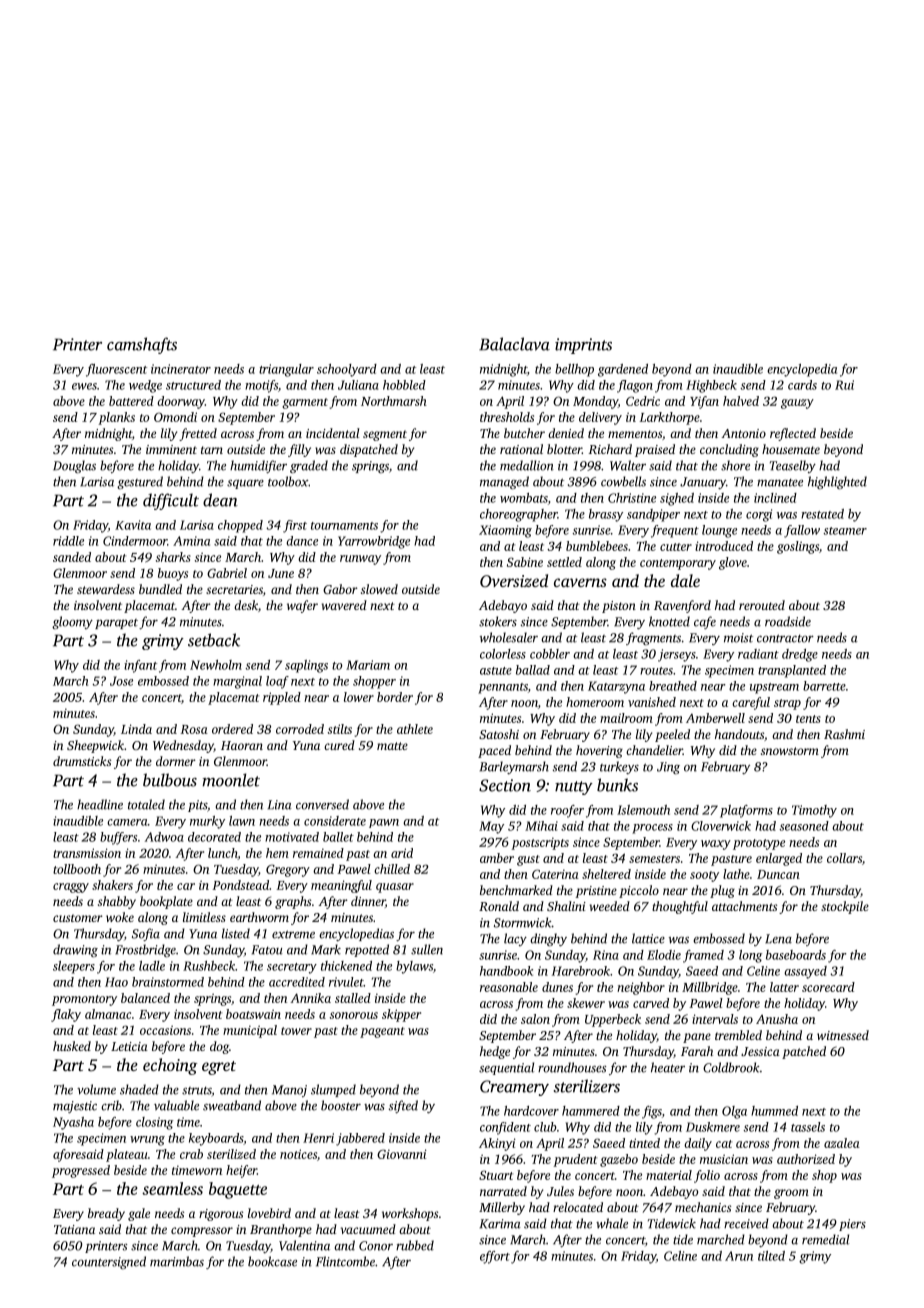 This screenshot has height=1308, width=924. I want to click on bready, so click(106, 1214).
